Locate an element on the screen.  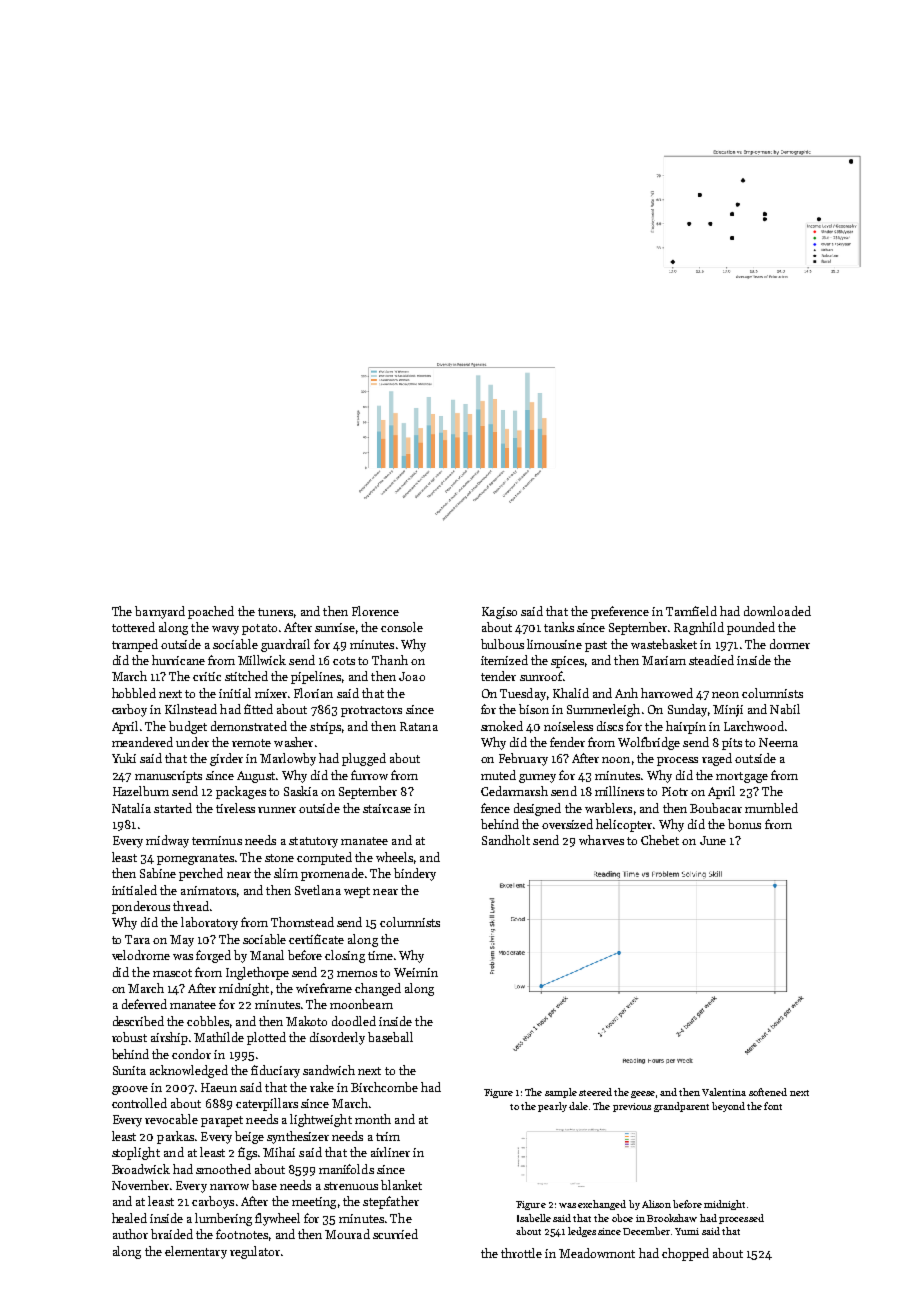
Weimin is located at coordinates (416, 972).
